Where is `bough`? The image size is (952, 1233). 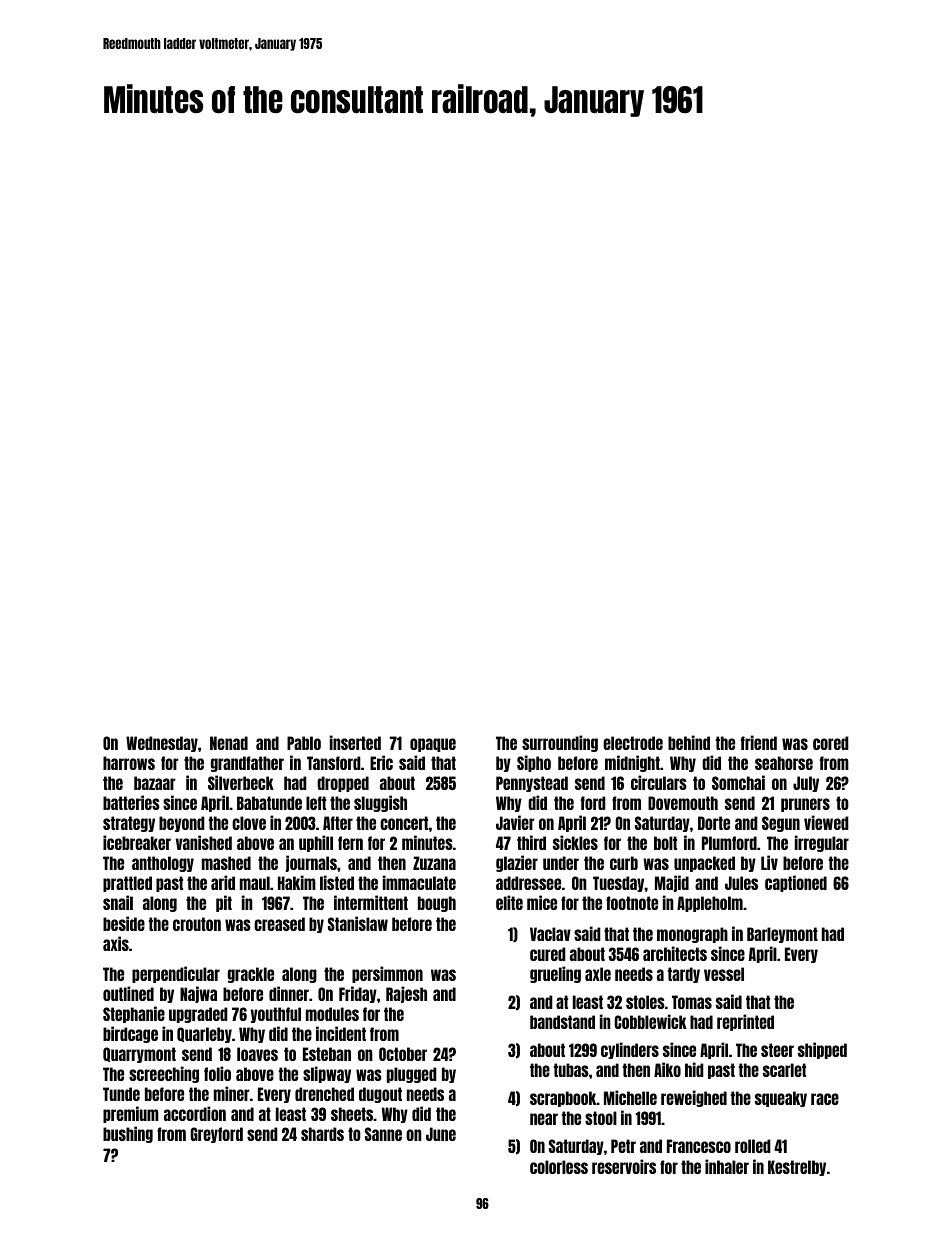 bough is located at coordinates (437, 904).
